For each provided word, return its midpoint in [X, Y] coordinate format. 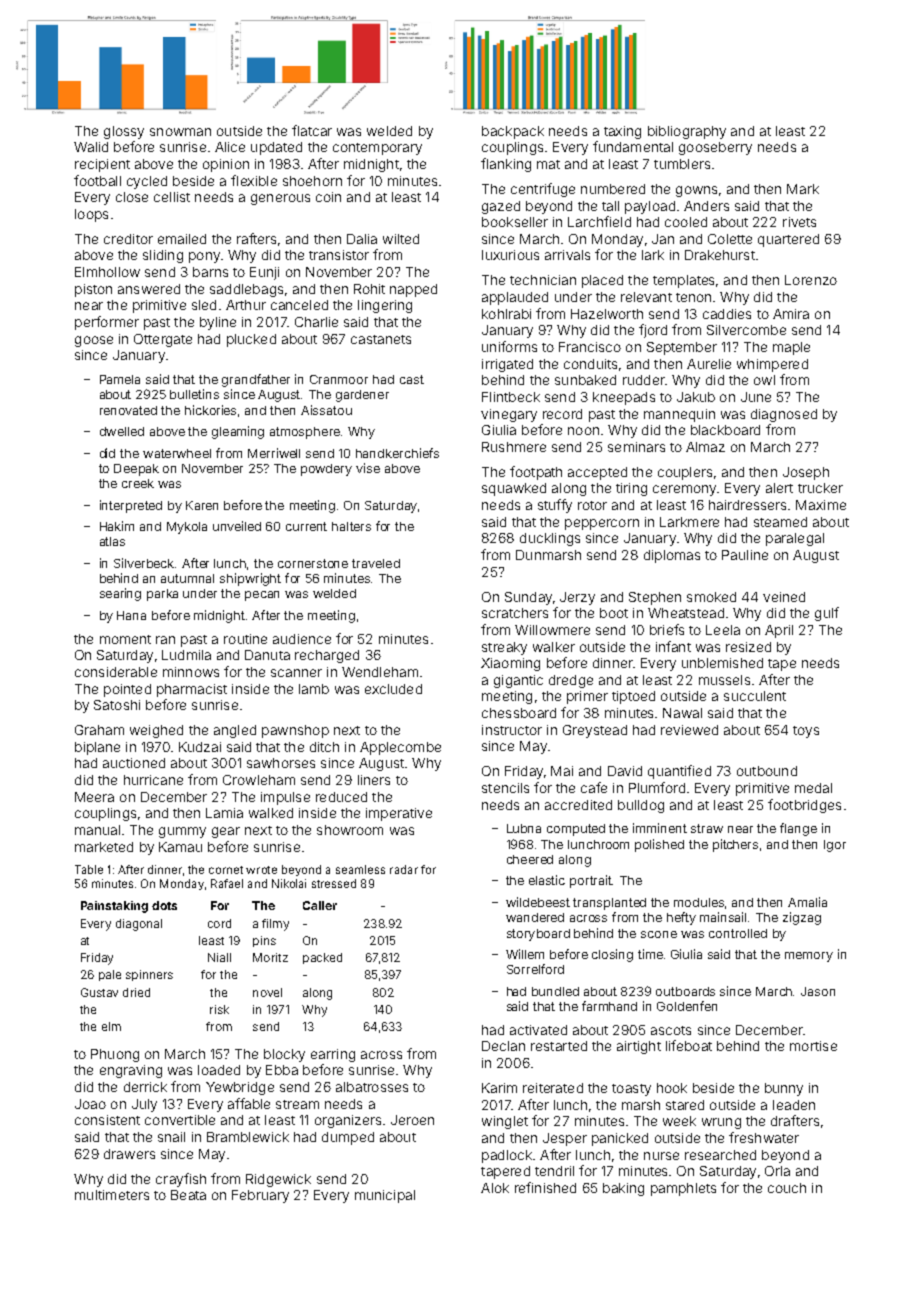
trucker [820, 488]
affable [249, 1103]
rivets [799, 222]
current [306, 526]
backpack [513, 132]
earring [333, 1055]
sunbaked [585, 380]
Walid [91, 147]
